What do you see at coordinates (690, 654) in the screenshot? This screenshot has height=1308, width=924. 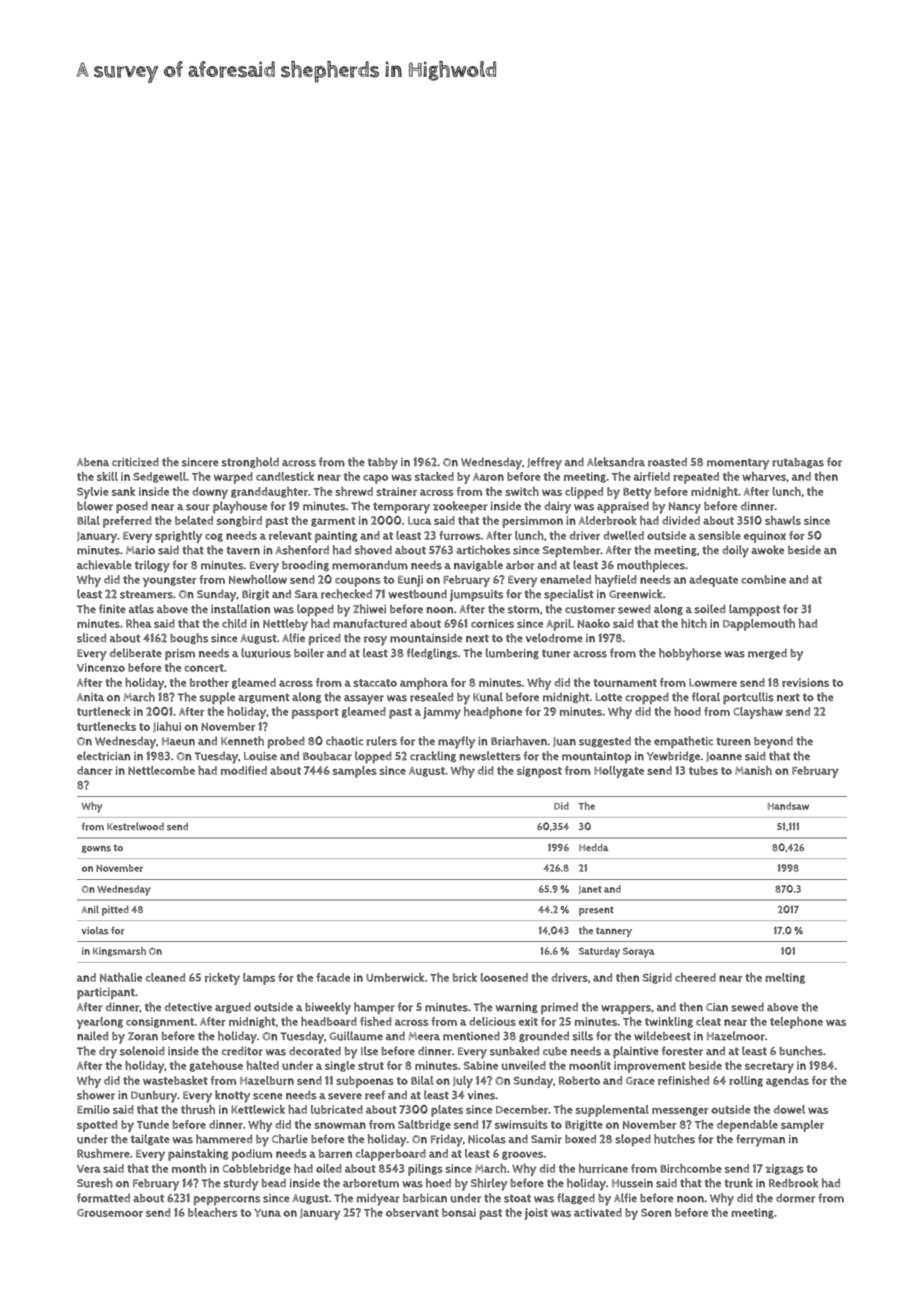 I see `hobbyhorse` at bounding box center [690, 654].
